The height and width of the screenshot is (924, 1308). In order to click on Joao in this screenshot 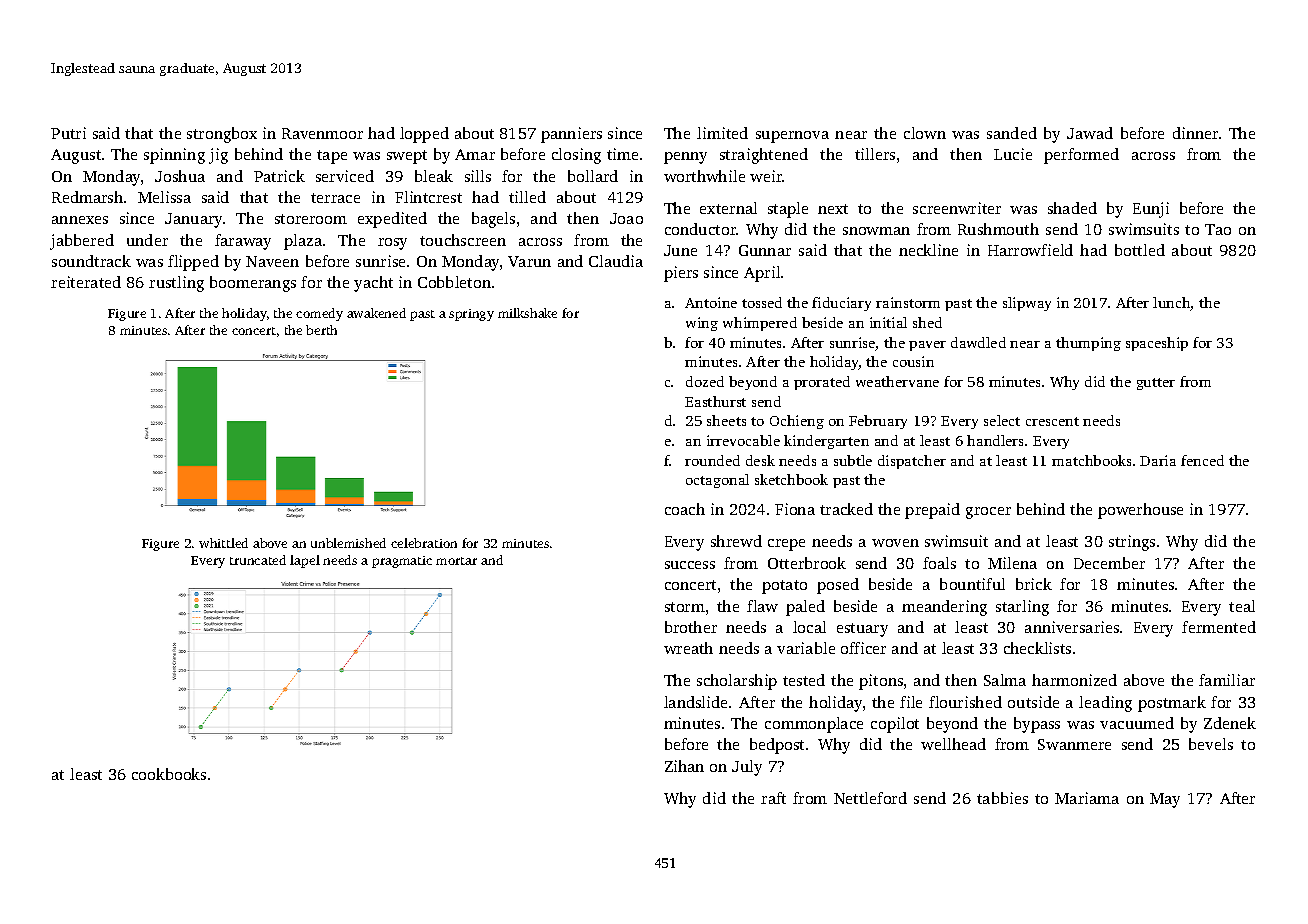, I will do `click(626, 218)`.
